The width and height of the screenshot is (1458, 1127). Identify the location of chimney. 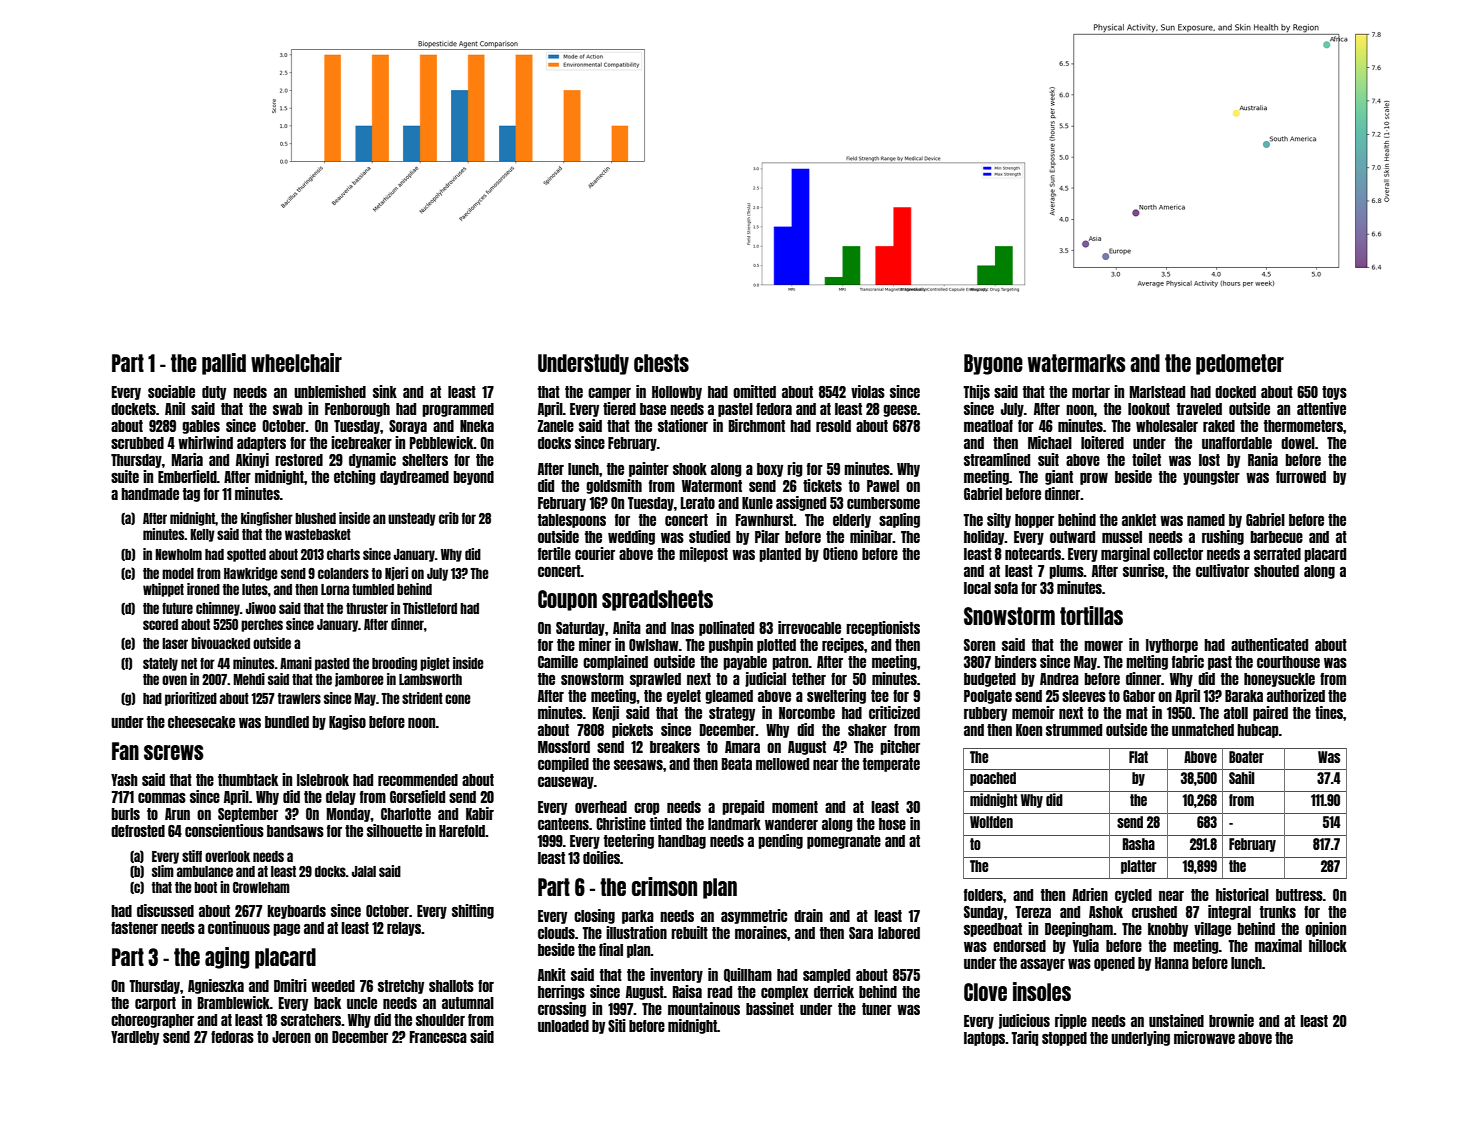
(218, 609).
